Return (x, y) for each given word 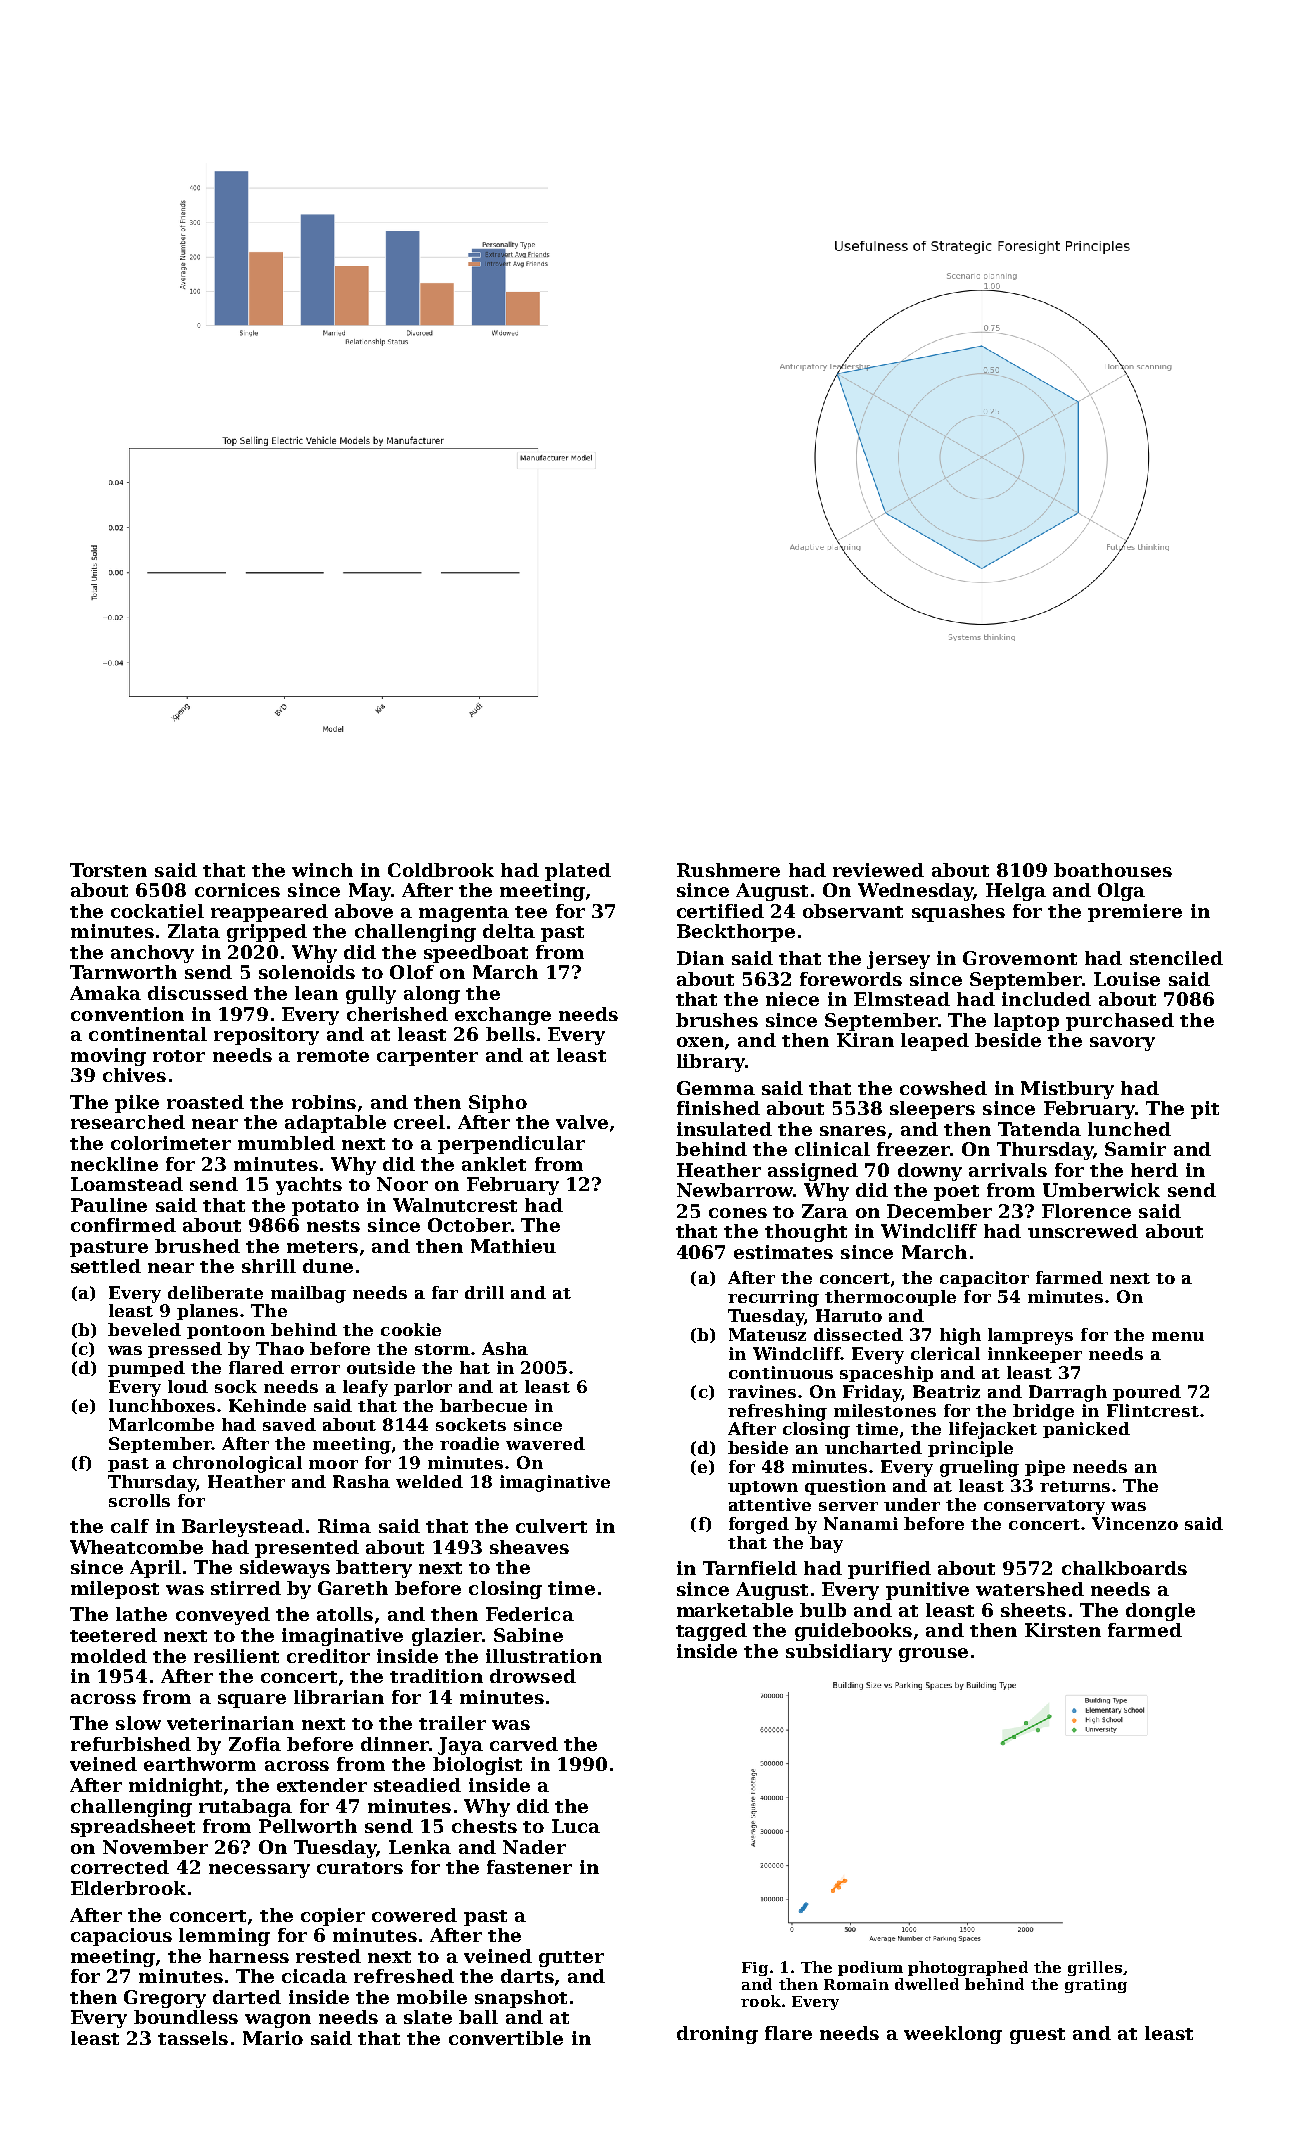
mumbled (286, 1143)
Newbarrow (735, 1190)
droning (717, 2035)
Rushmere (728, 870)
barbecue (483, 1405)
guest (1037, 2036)
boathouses (1113, 870)
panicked (1086, 1430)
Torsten (108, 870)
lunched (1129, 1129)
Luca (576, 1826)
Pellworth (308, 1826)
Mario (273, 2038)
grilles (1095, 1968)
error (315, 1369)
